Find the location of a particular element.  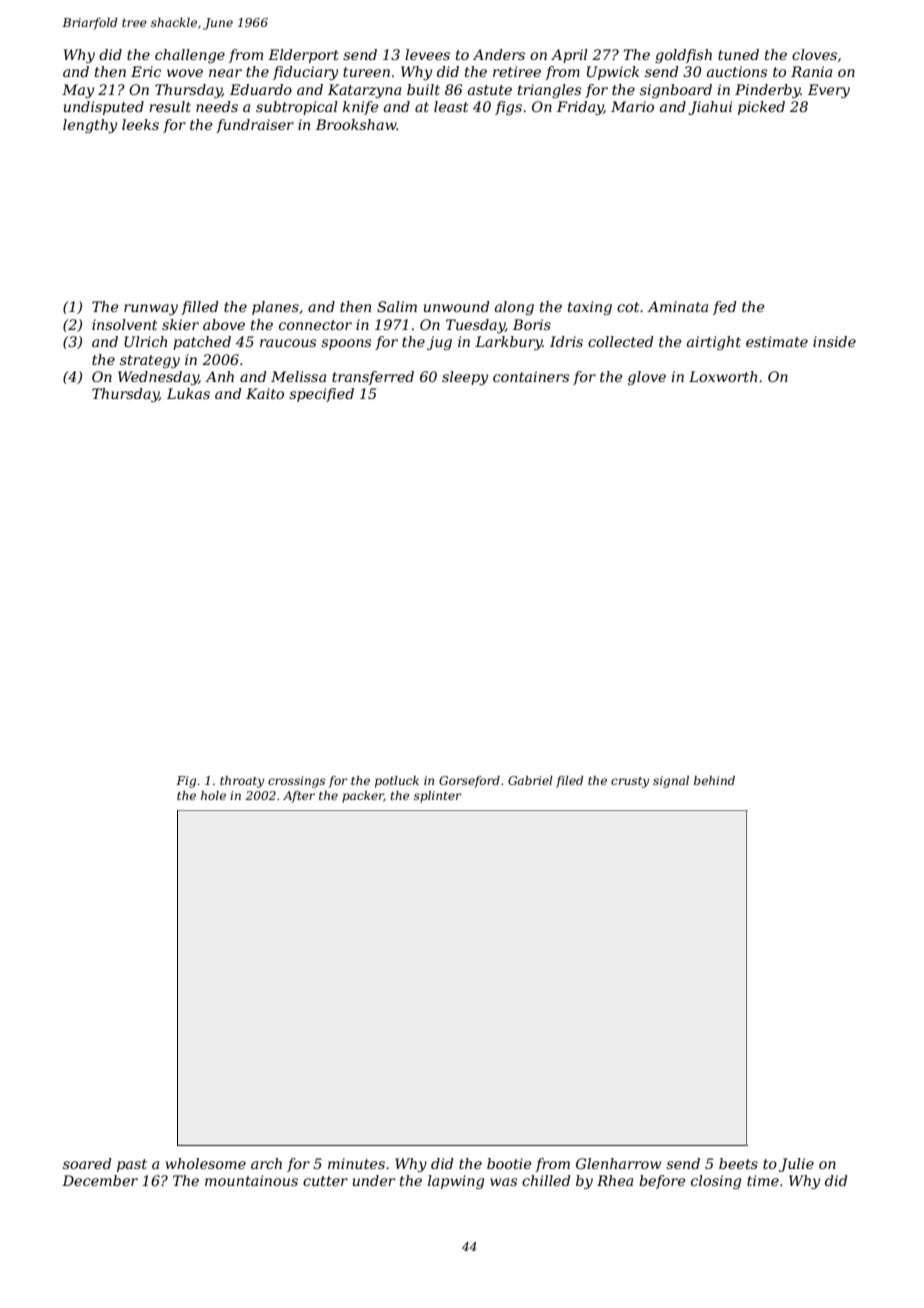

Wednesday is located at coordinates (158, 378).
